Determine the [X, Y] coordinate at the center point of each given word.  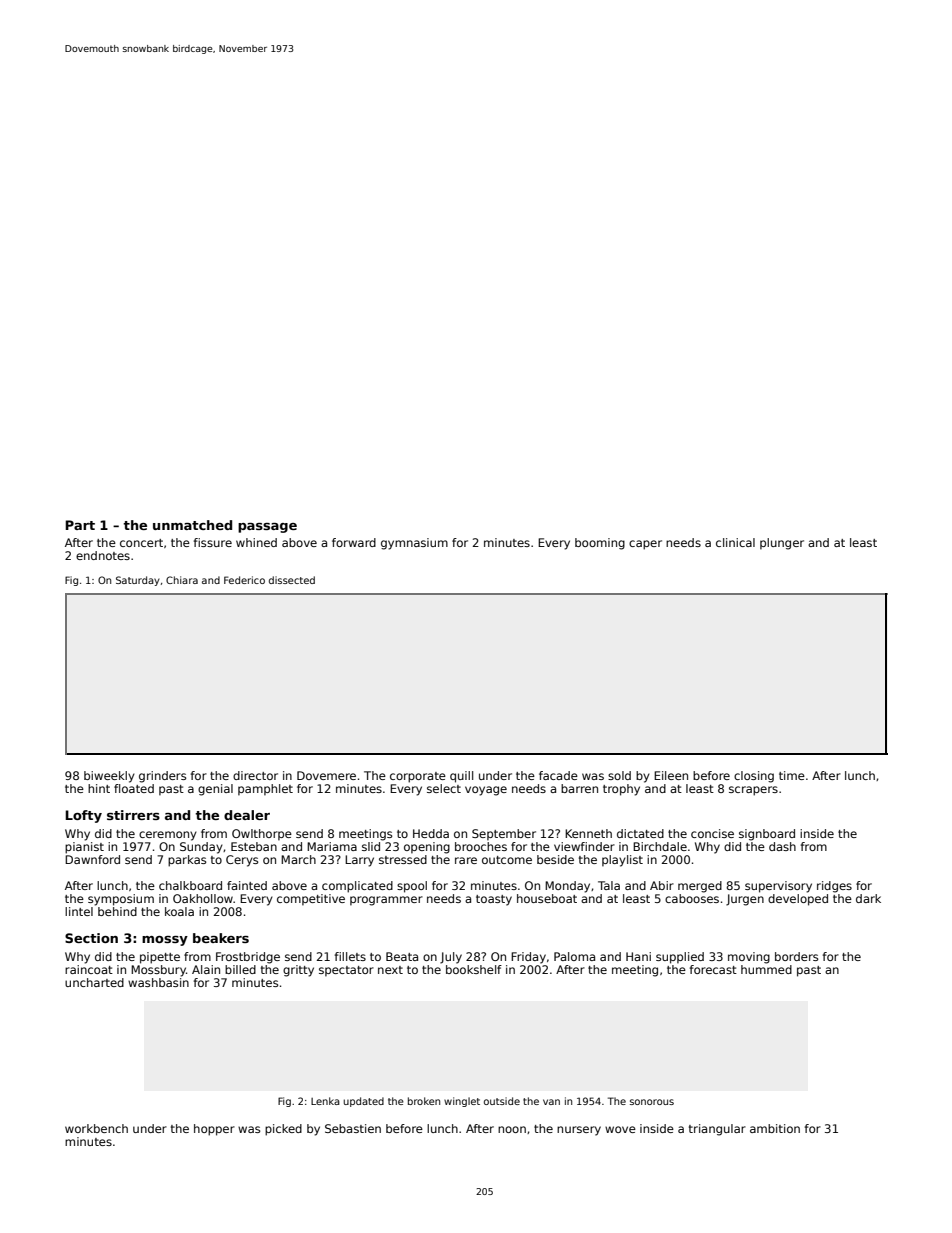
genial [215, 790]
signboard [767, 835]
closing [754, 777]
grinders [162, 777]
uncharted [94, 982]
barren [579, 788]
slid [371, 846]
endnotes [103, 555]
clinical [735, 542]
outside [502, 1101]
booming [600, 544]
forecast [713, 969]
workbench [96, 1128]
